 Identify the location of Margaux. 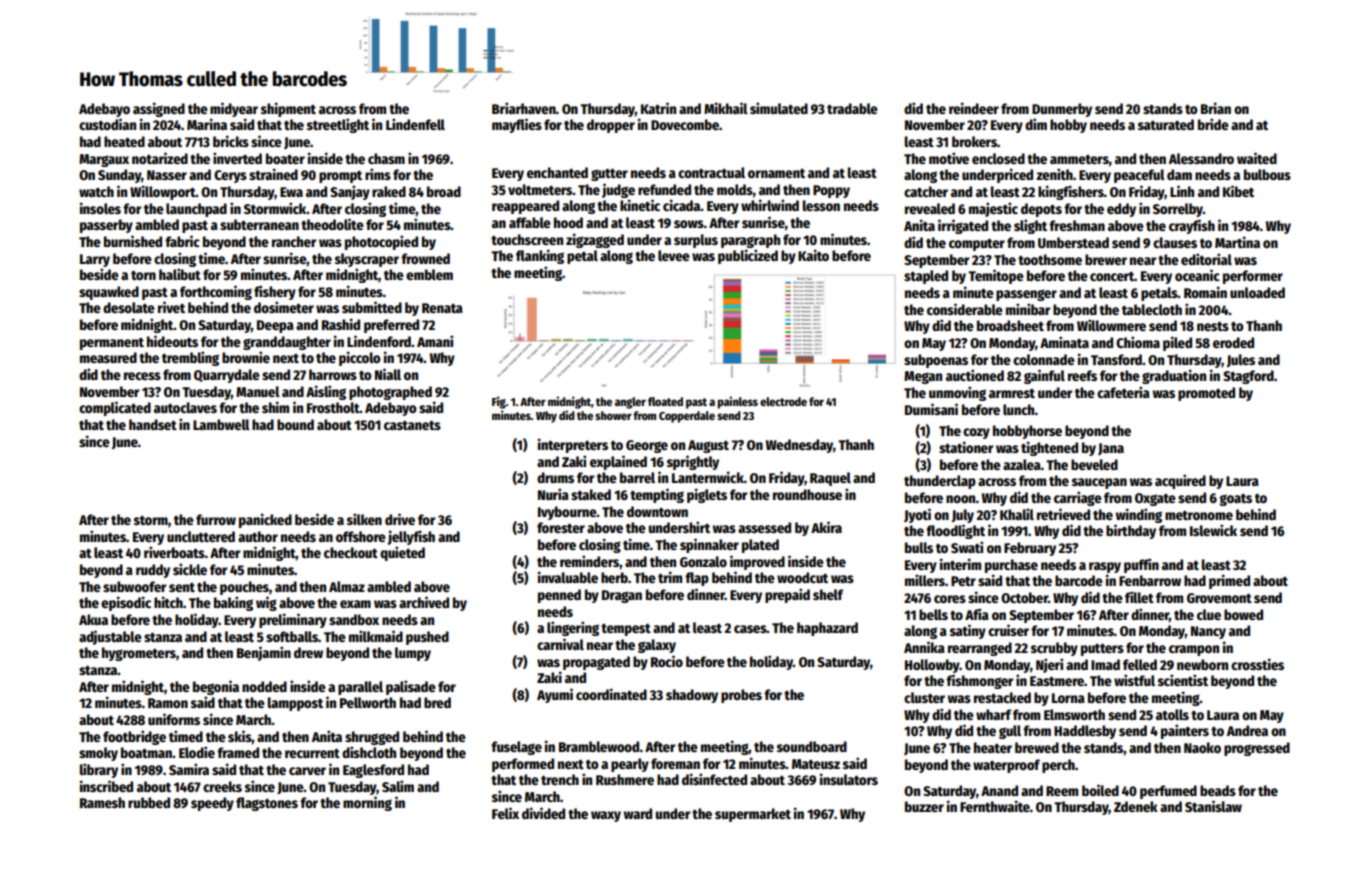
(104, 160).
